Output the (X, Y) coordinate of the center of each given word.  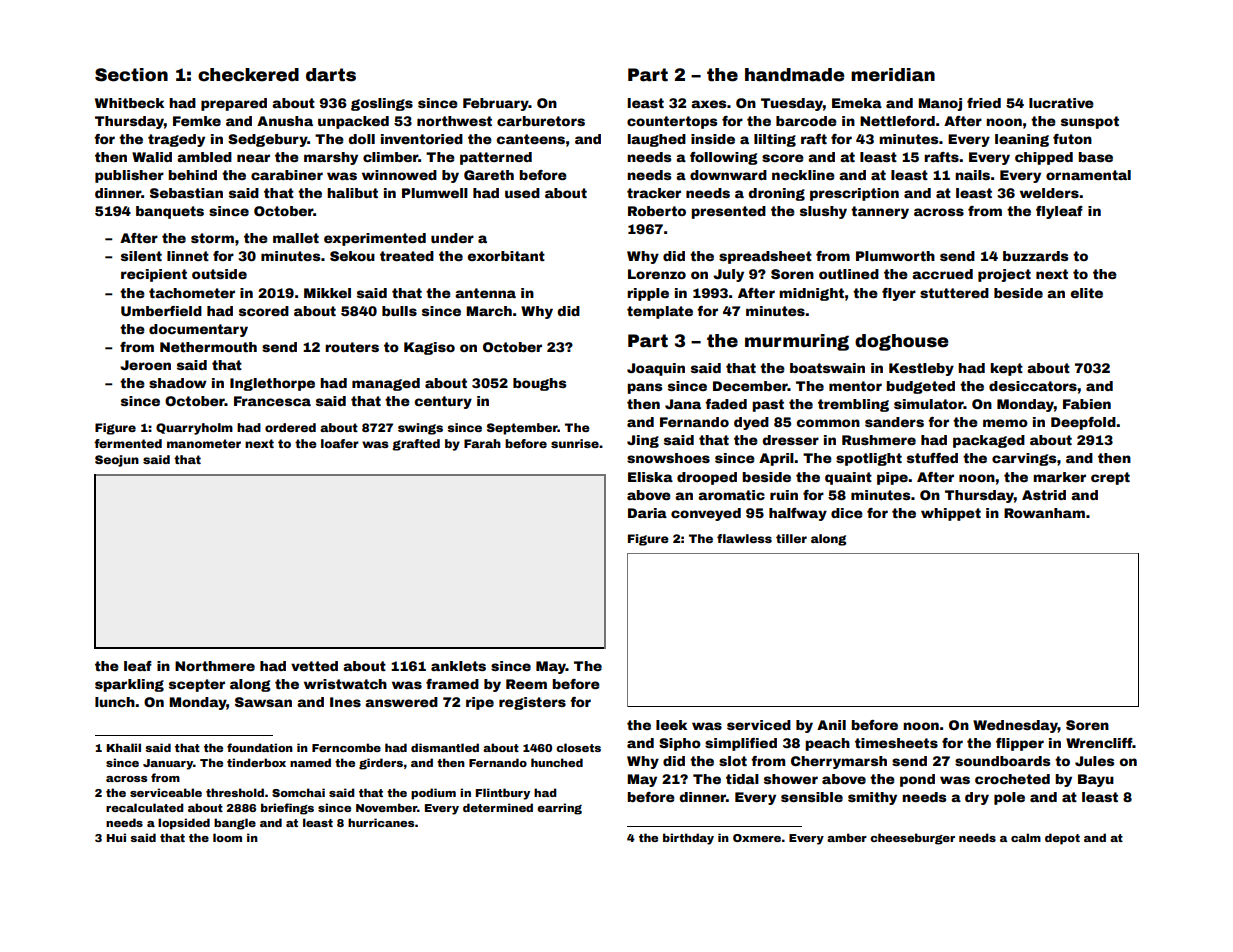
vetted (314, 666)
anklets (458, 666)
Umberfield (161, 311)
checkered (248, 75)
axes (709, 104)
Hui (116, 837)
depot (1062, 839)
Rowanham (1044, 513)
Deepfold (1083, 423)
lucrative (1061, 103)
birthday (688, 839)
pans (645, 388)
